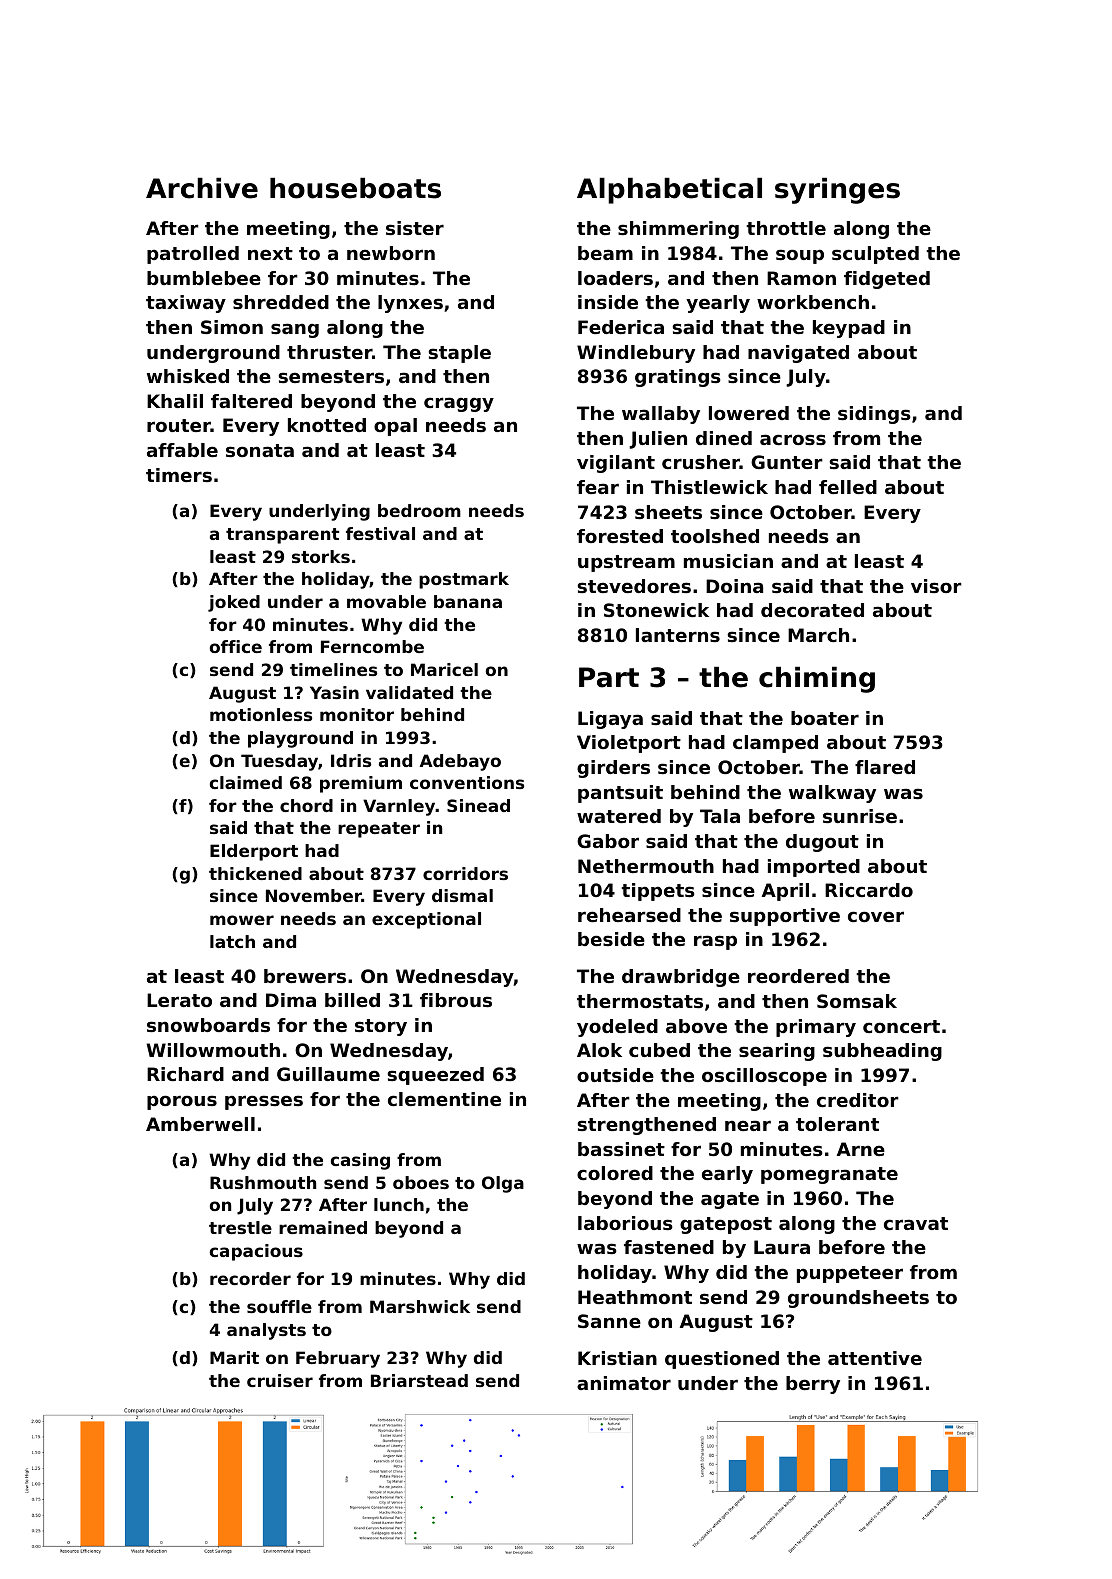 The width and height of the document is (1112, 1579). Describe the element at coordinates (182, 450) in the document. I see `affable` at that location.
